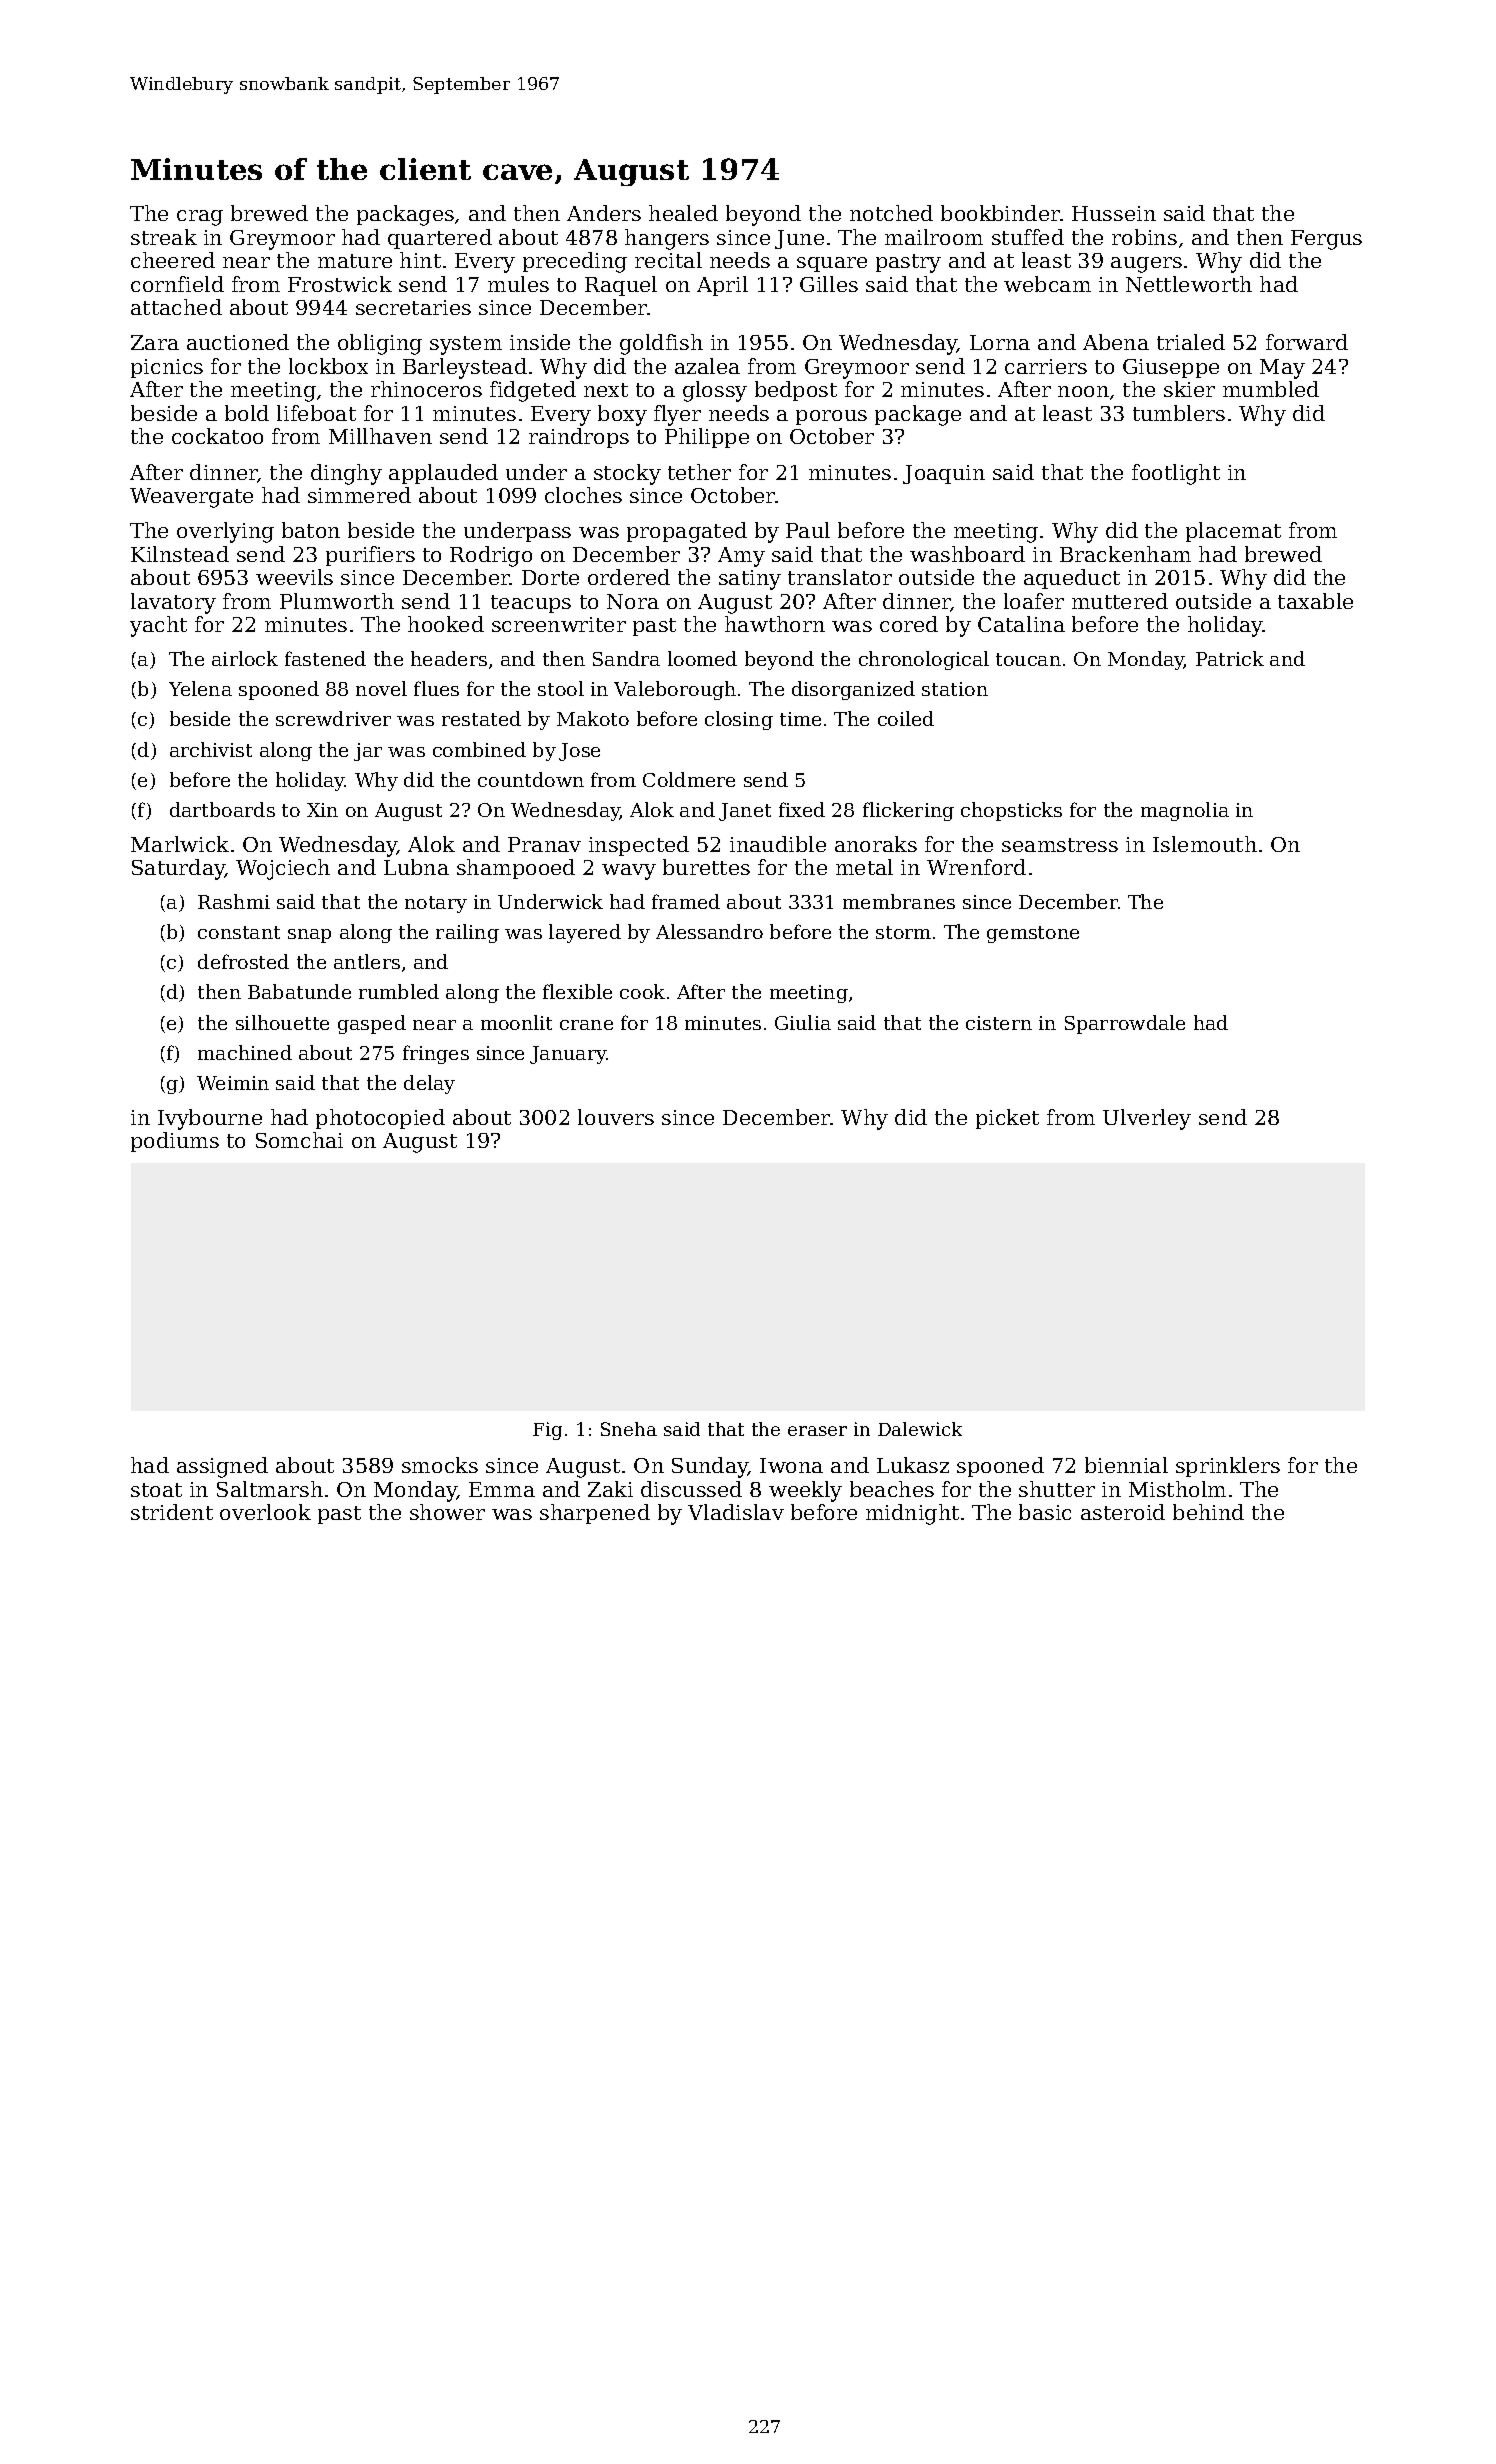 This image has width=1496, height=2464. What do you see at coordinates (440, 239) in the image?
I see `quartered` at bounding box center [440, 239].
